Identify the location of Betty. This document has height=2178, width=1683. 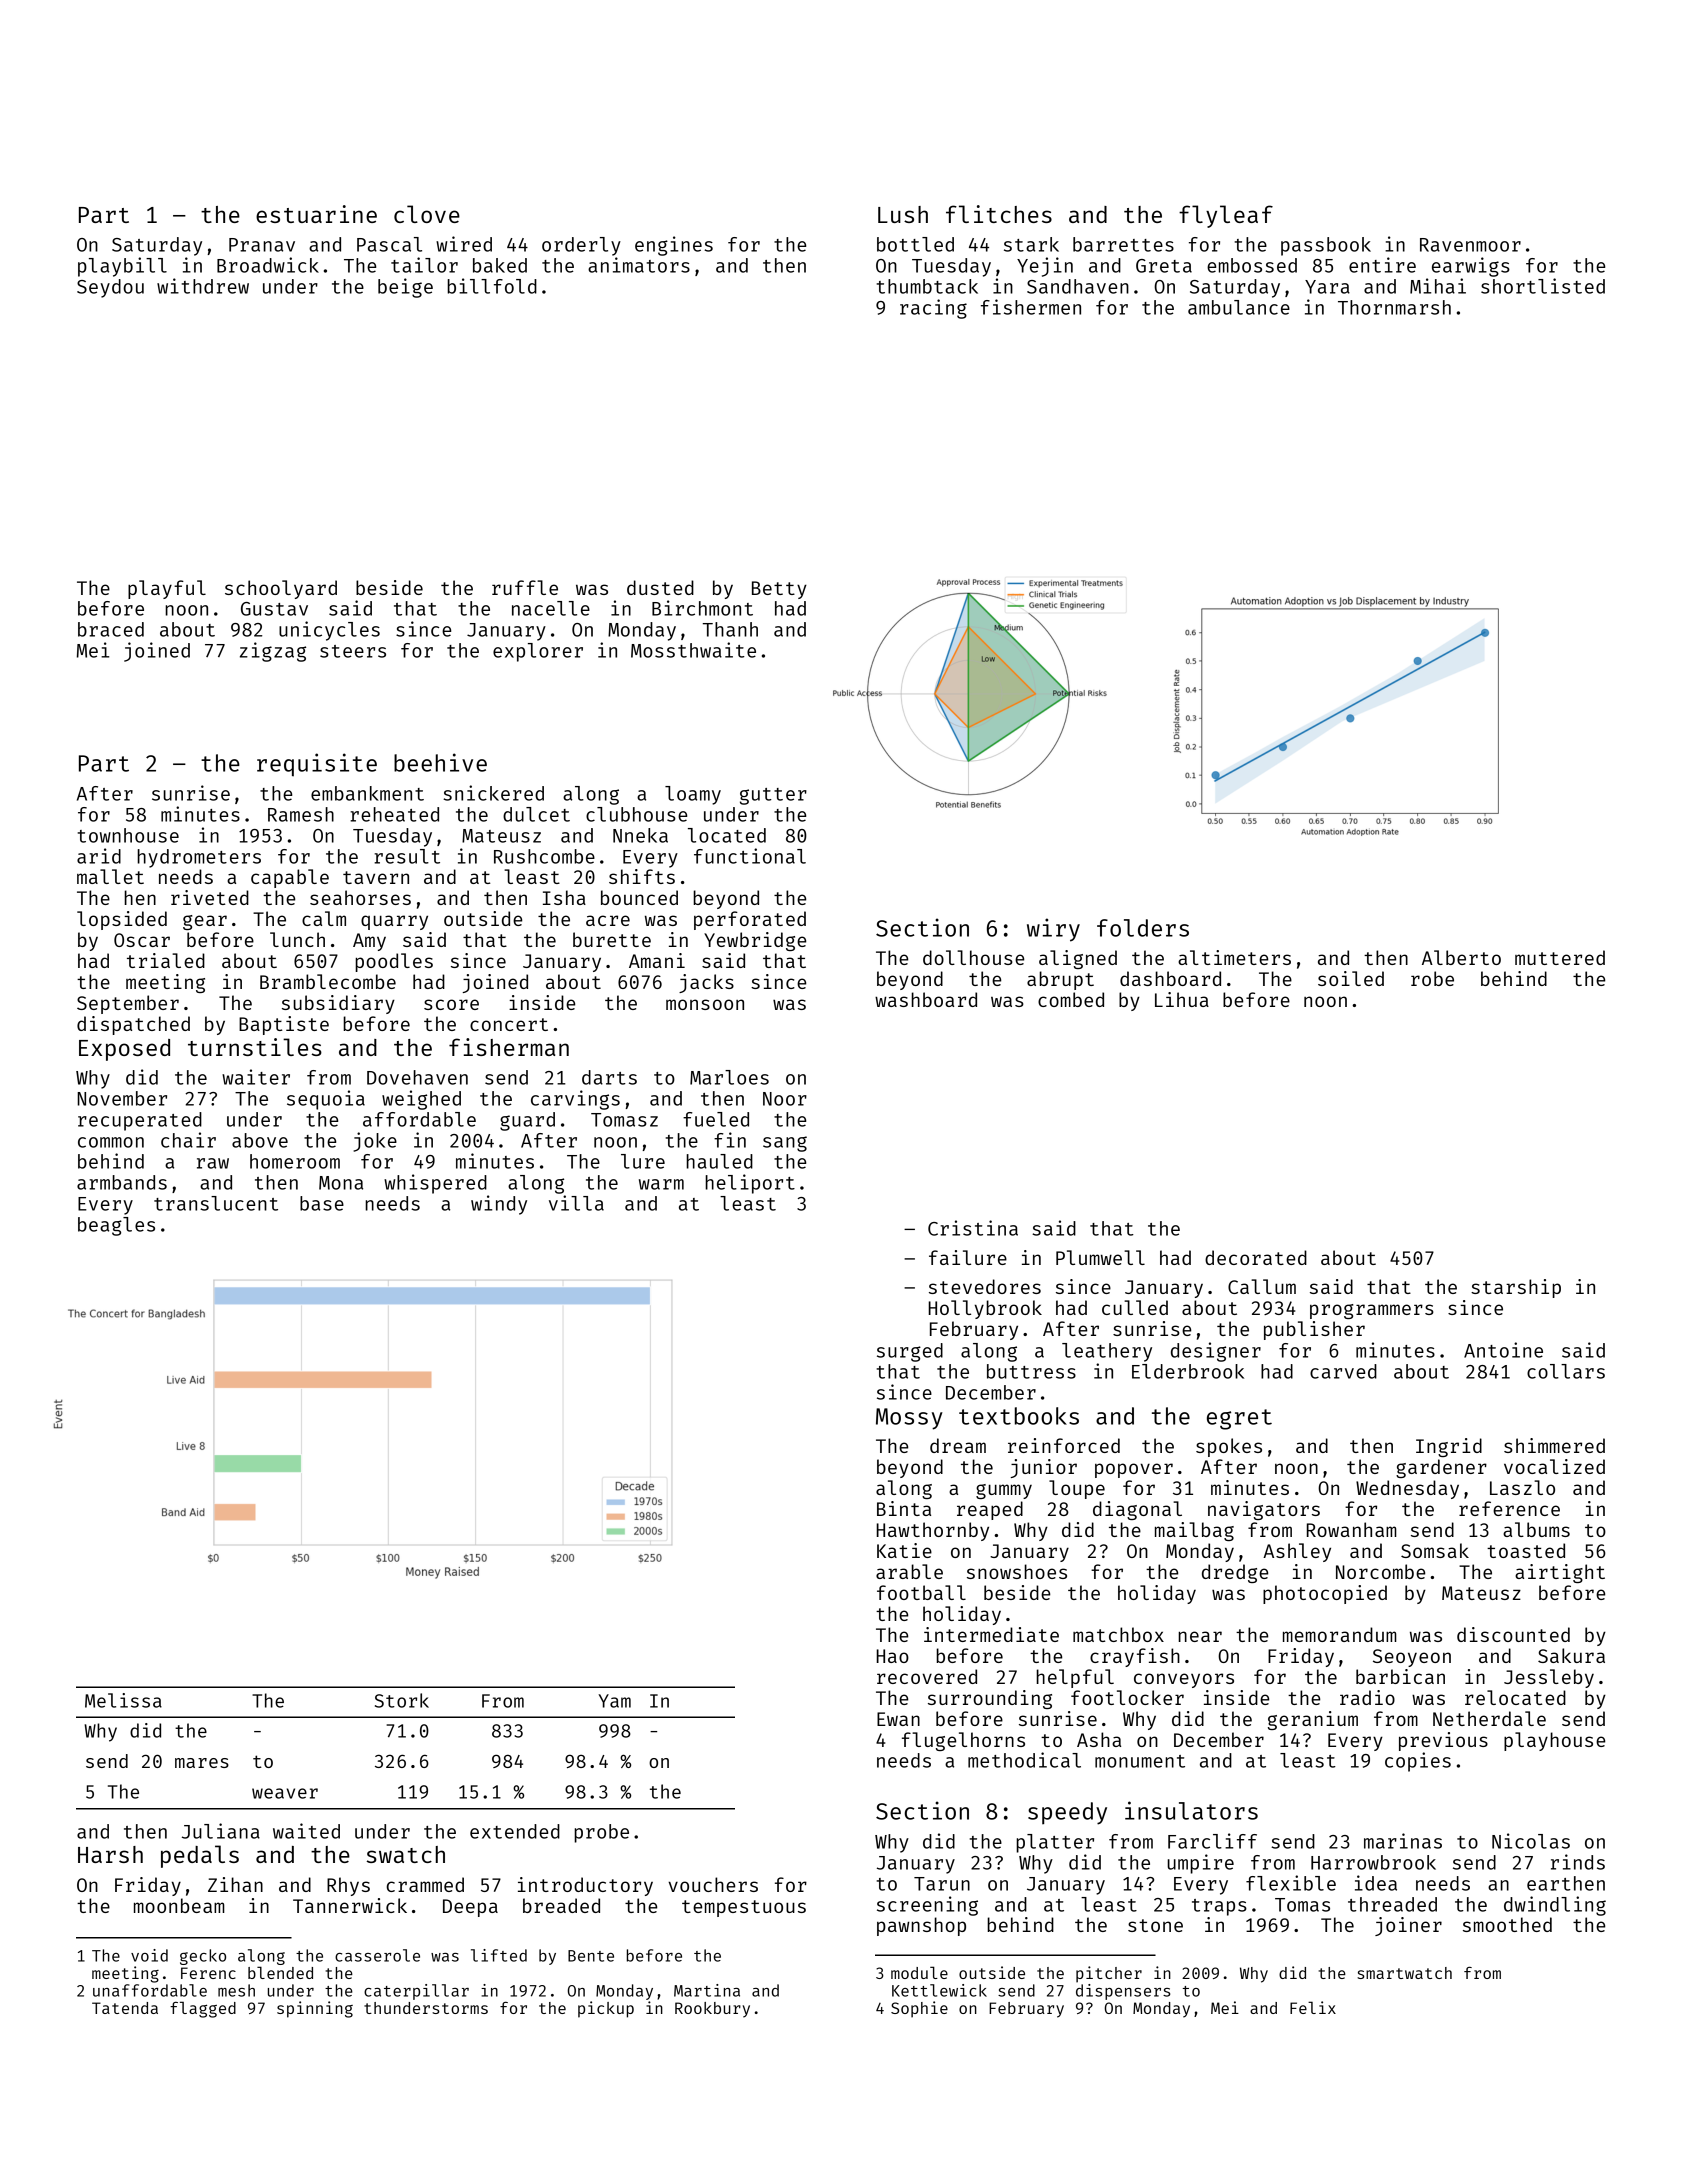
(779, 590).
